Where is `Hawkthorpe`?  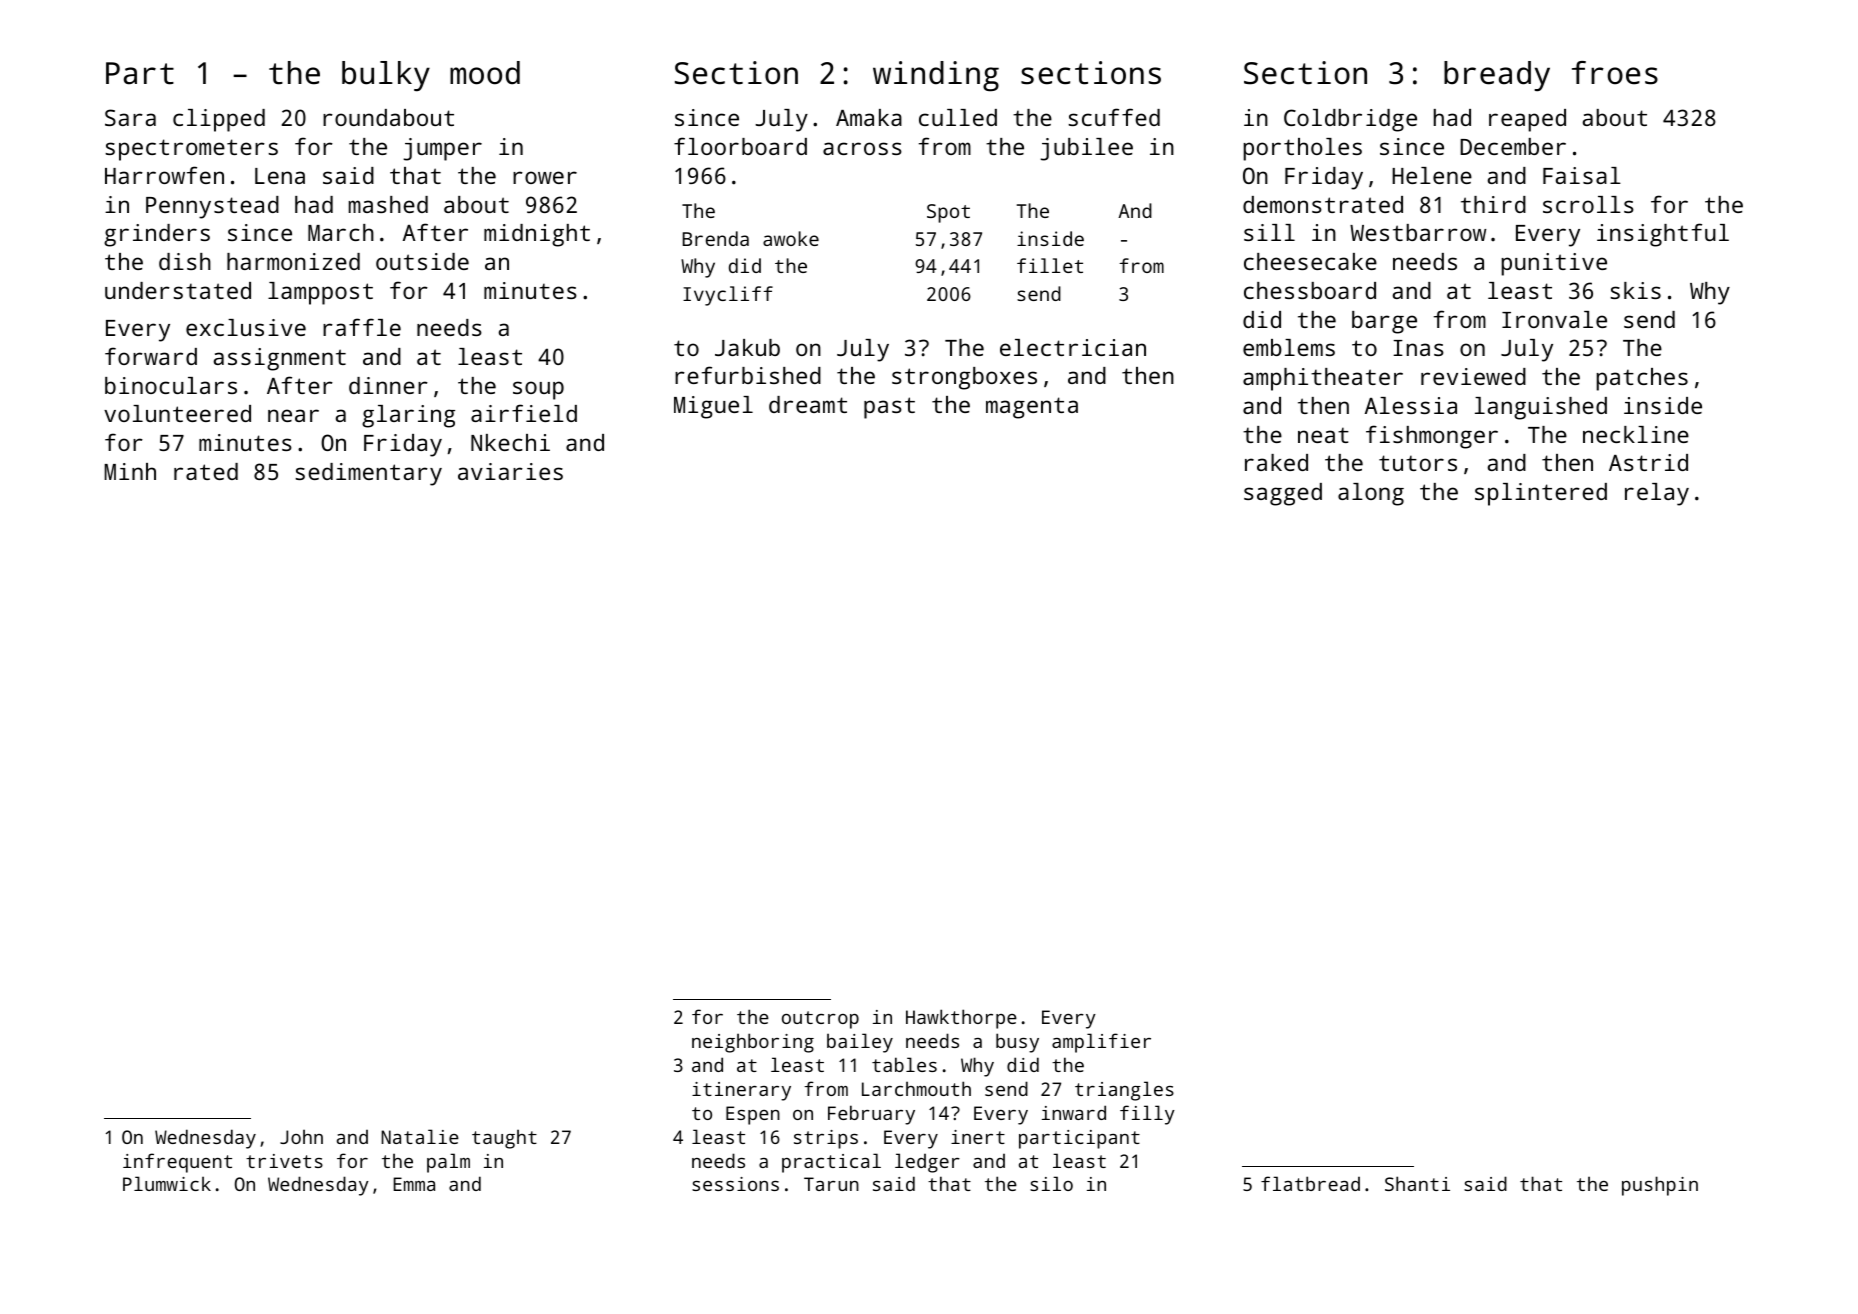
Hawkthorpe is located at coordinates (961, 1019).
